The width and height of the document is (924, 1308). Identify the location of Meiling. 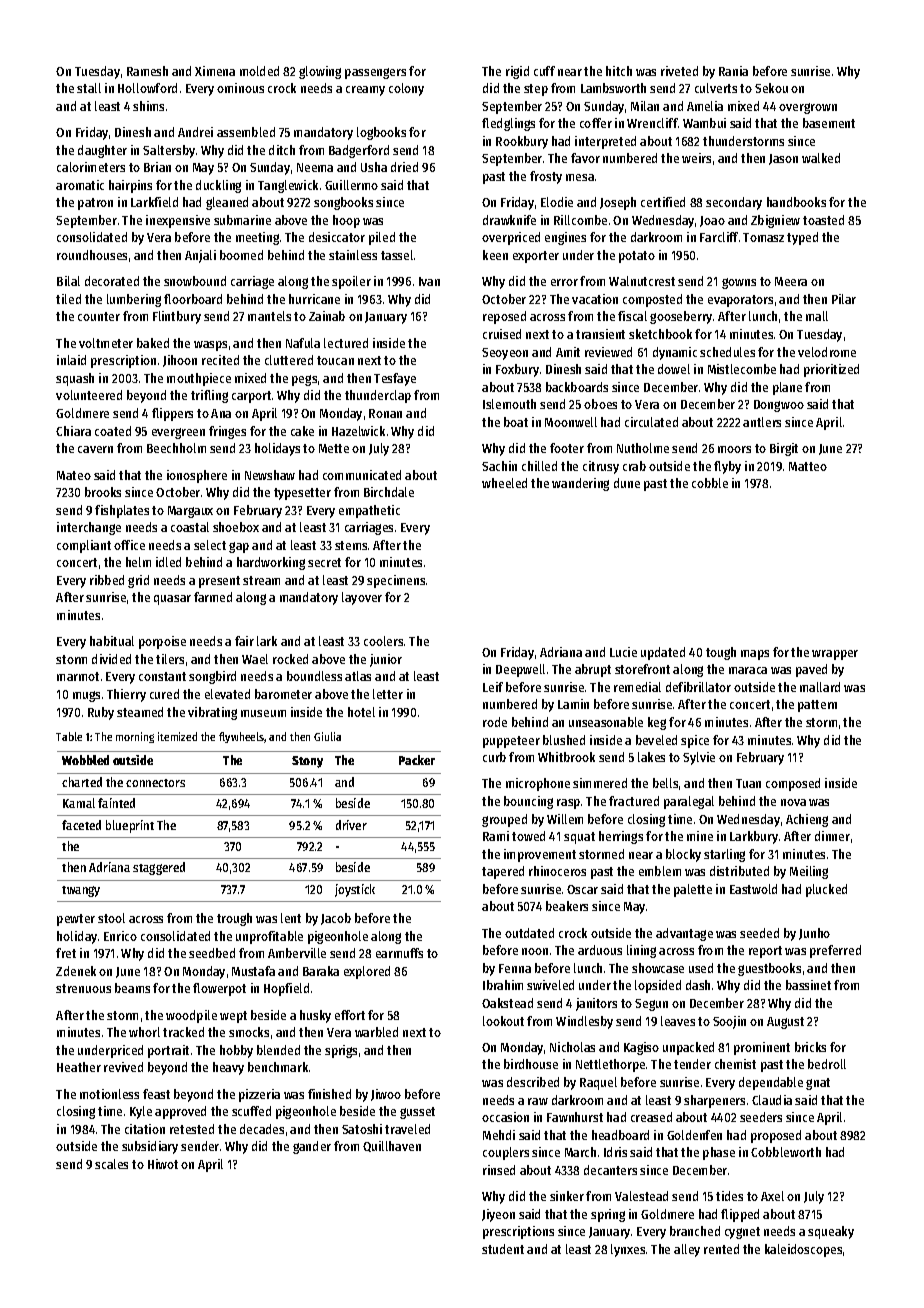
(809, 872).
